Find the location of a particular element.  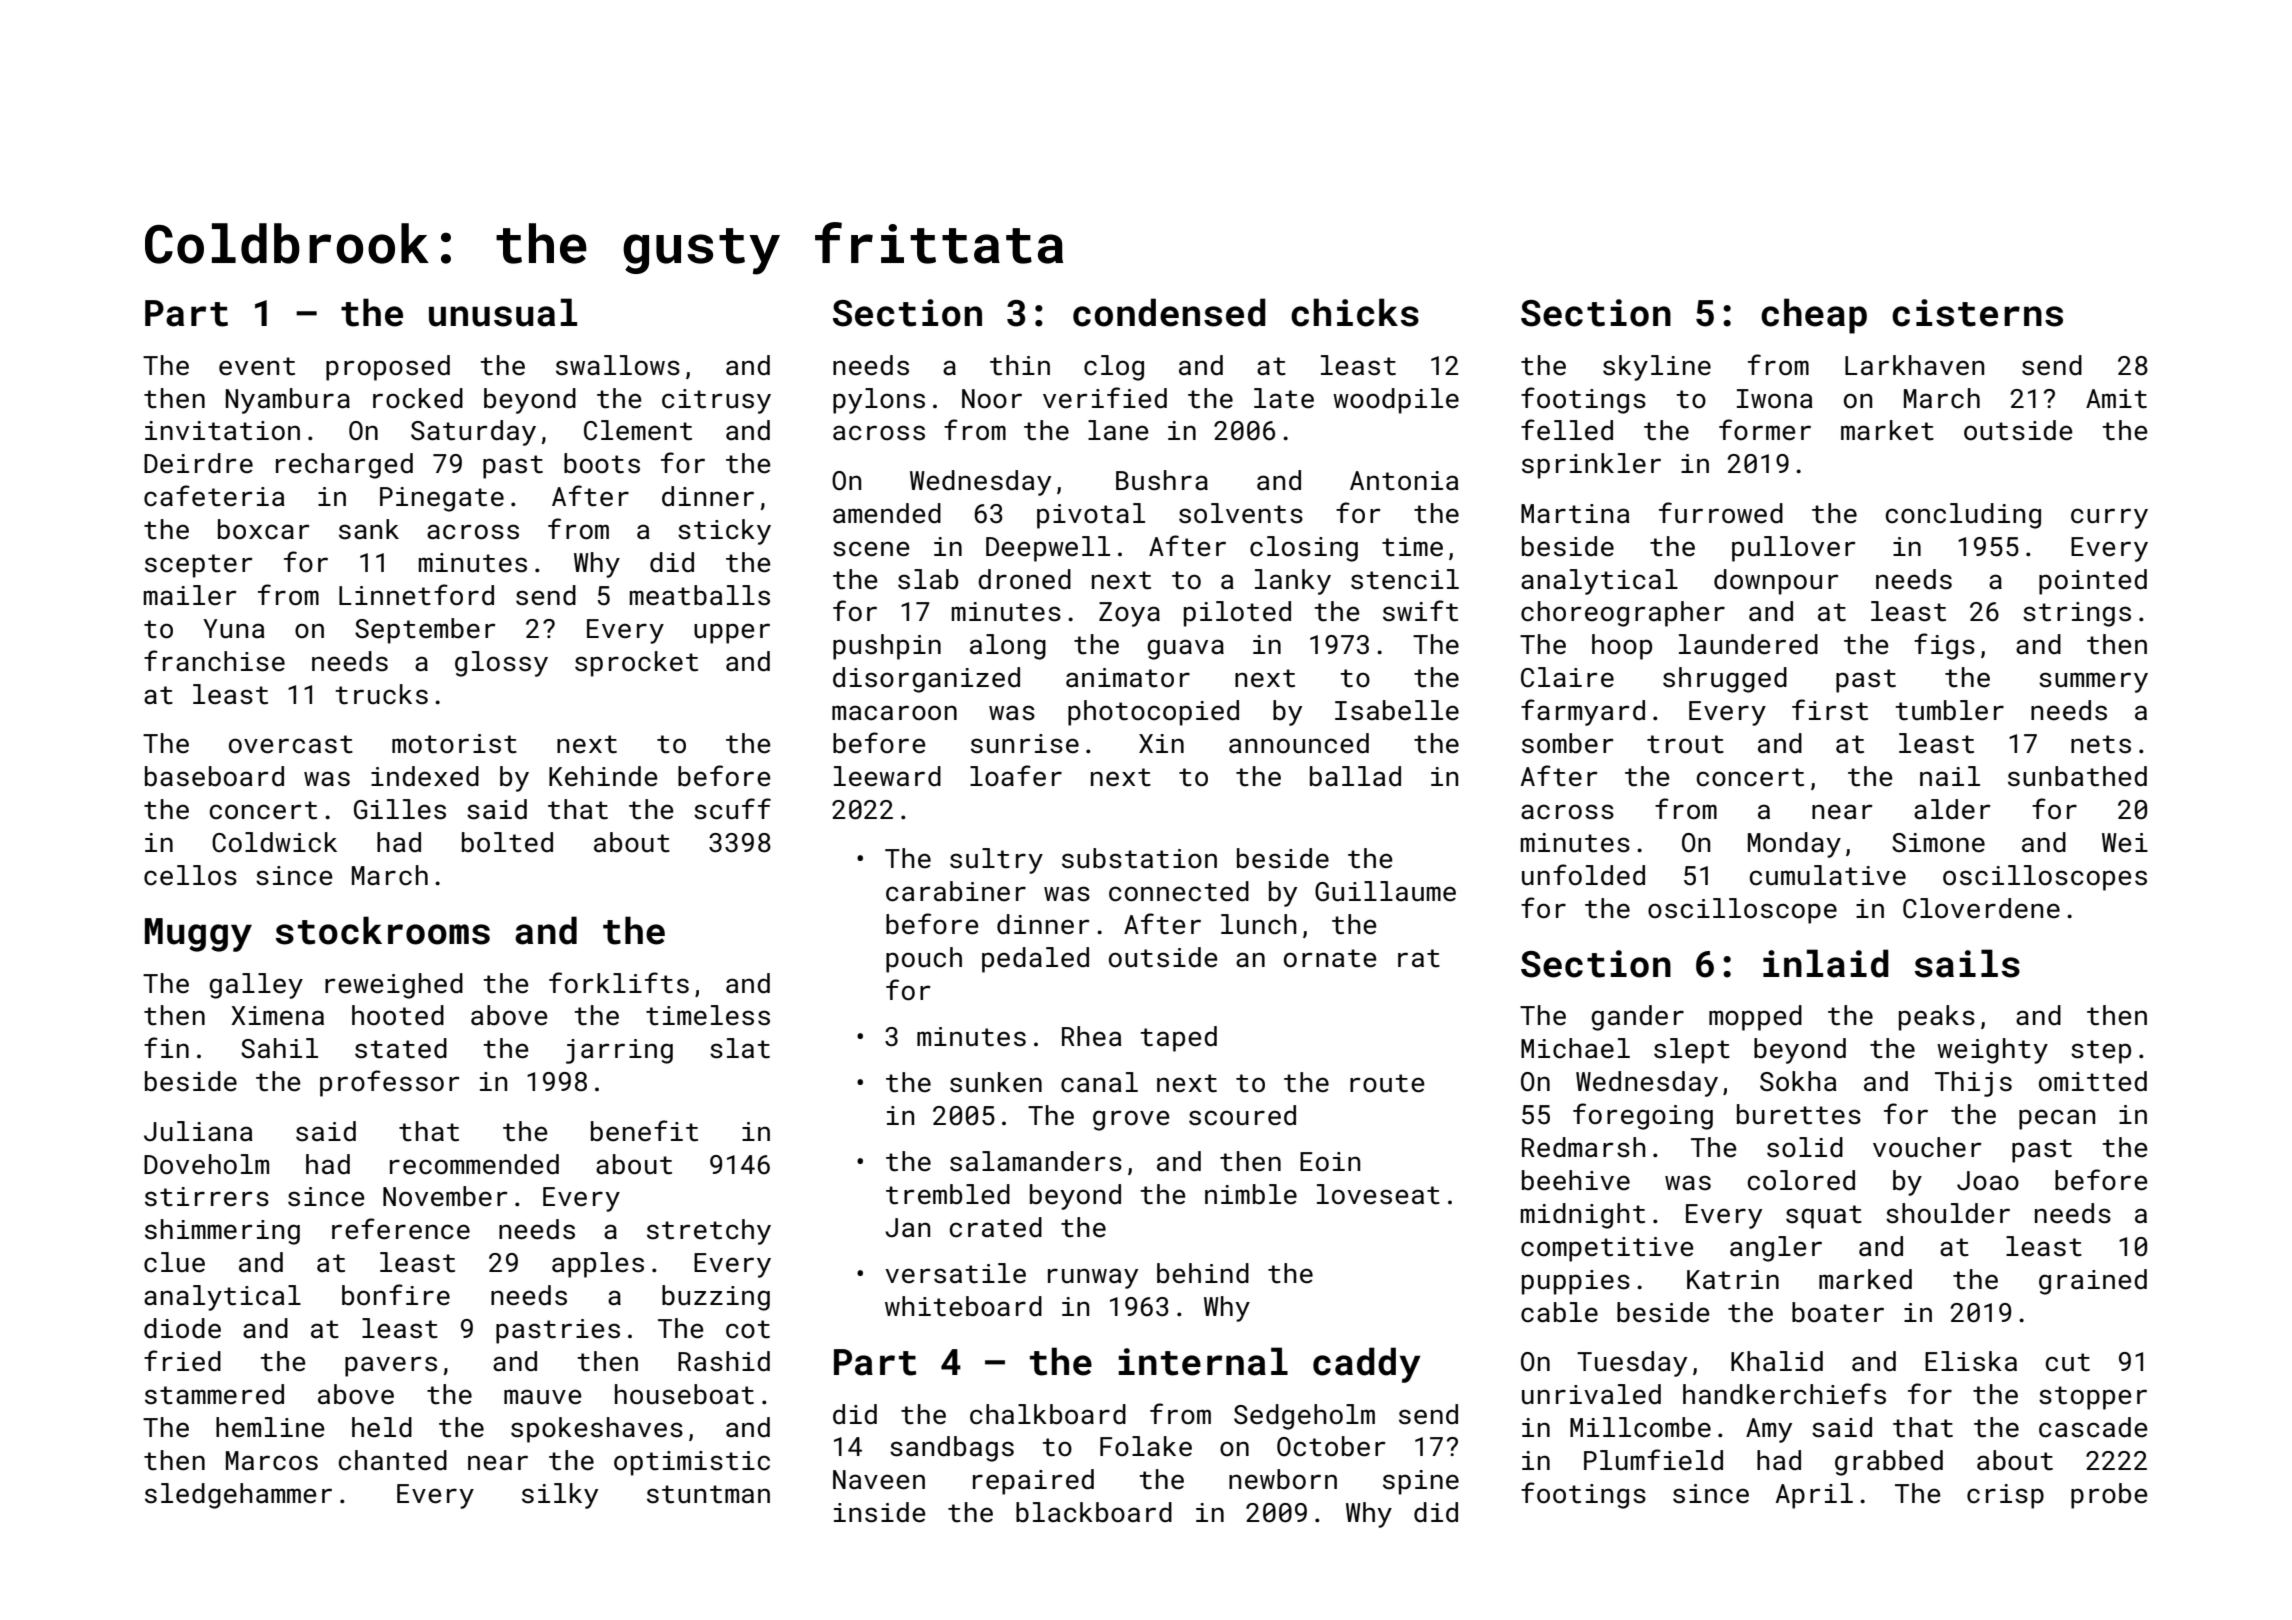

solvents is located at coordinates (1241, 513).
